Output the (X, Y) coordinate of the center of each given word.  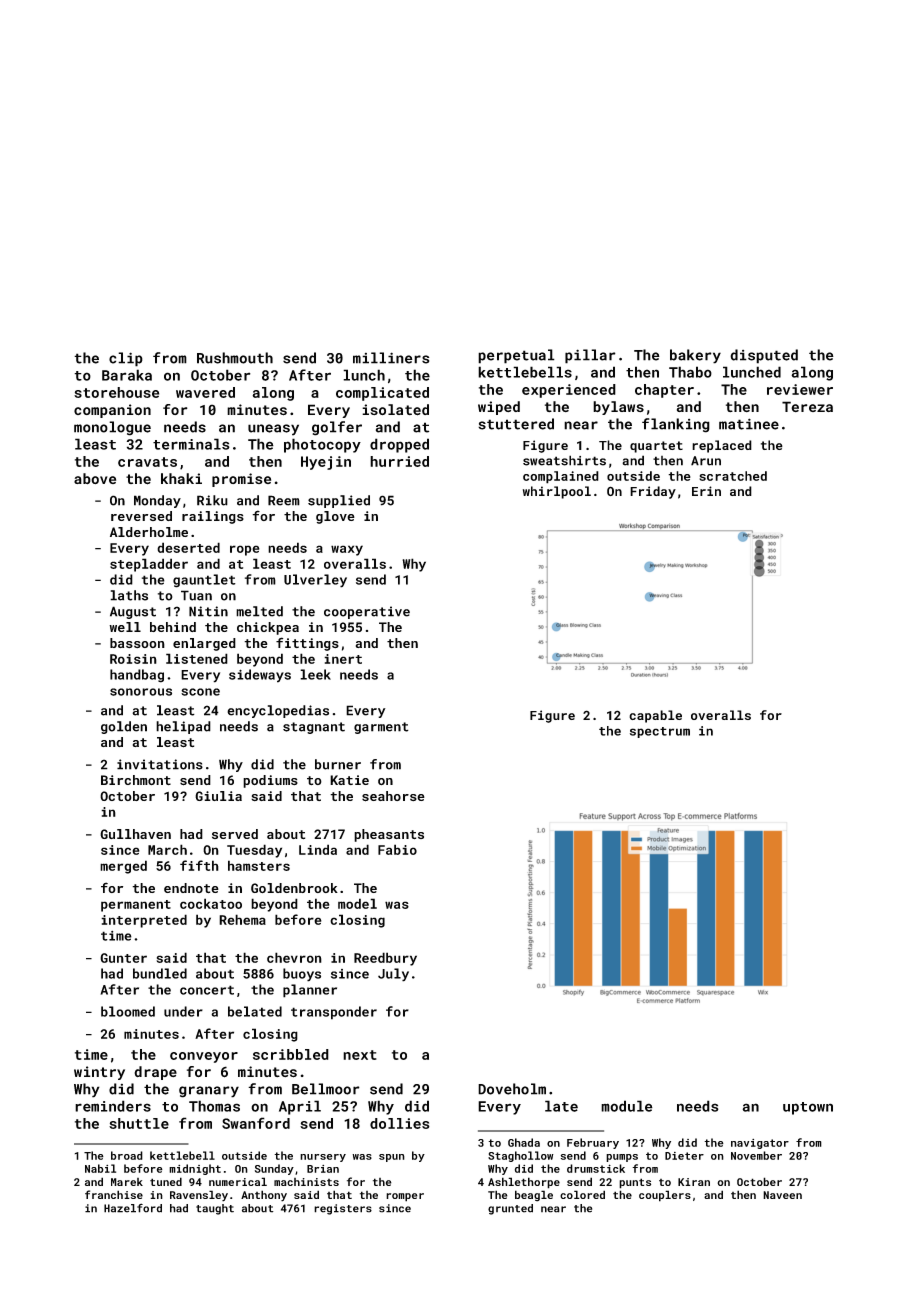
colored (582, 1194)
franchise (114, 1194)
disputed (764, 356)
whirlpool (557, 492)
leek (315, 674)
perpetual (516, 356)
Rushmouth (235, 358)
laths (129, 595)
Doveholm (512, 1089)
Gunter (123, 958)
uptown (808, 1108)
